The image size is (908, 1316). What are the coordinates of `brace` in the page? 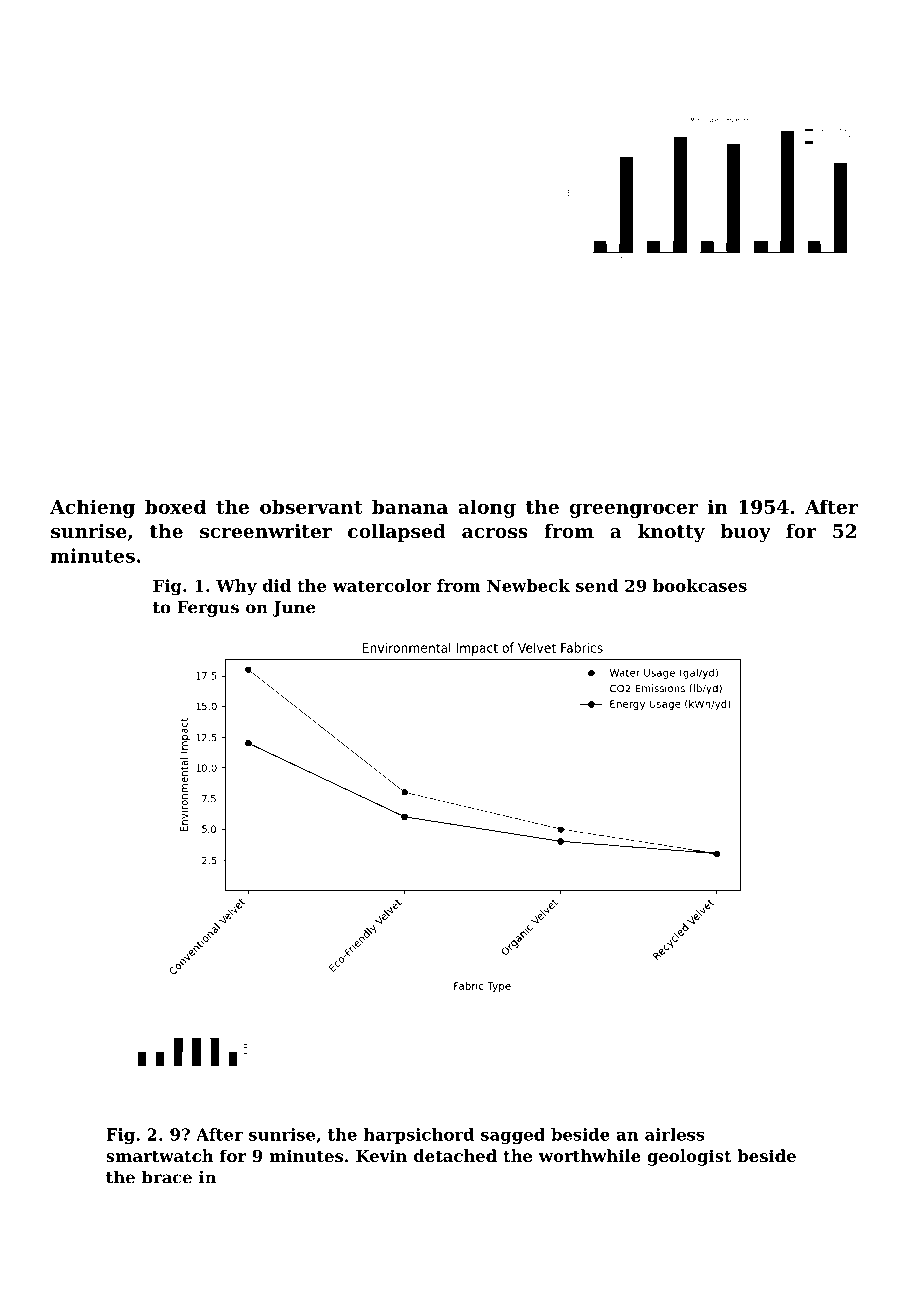 It's located at (167, 1177).
